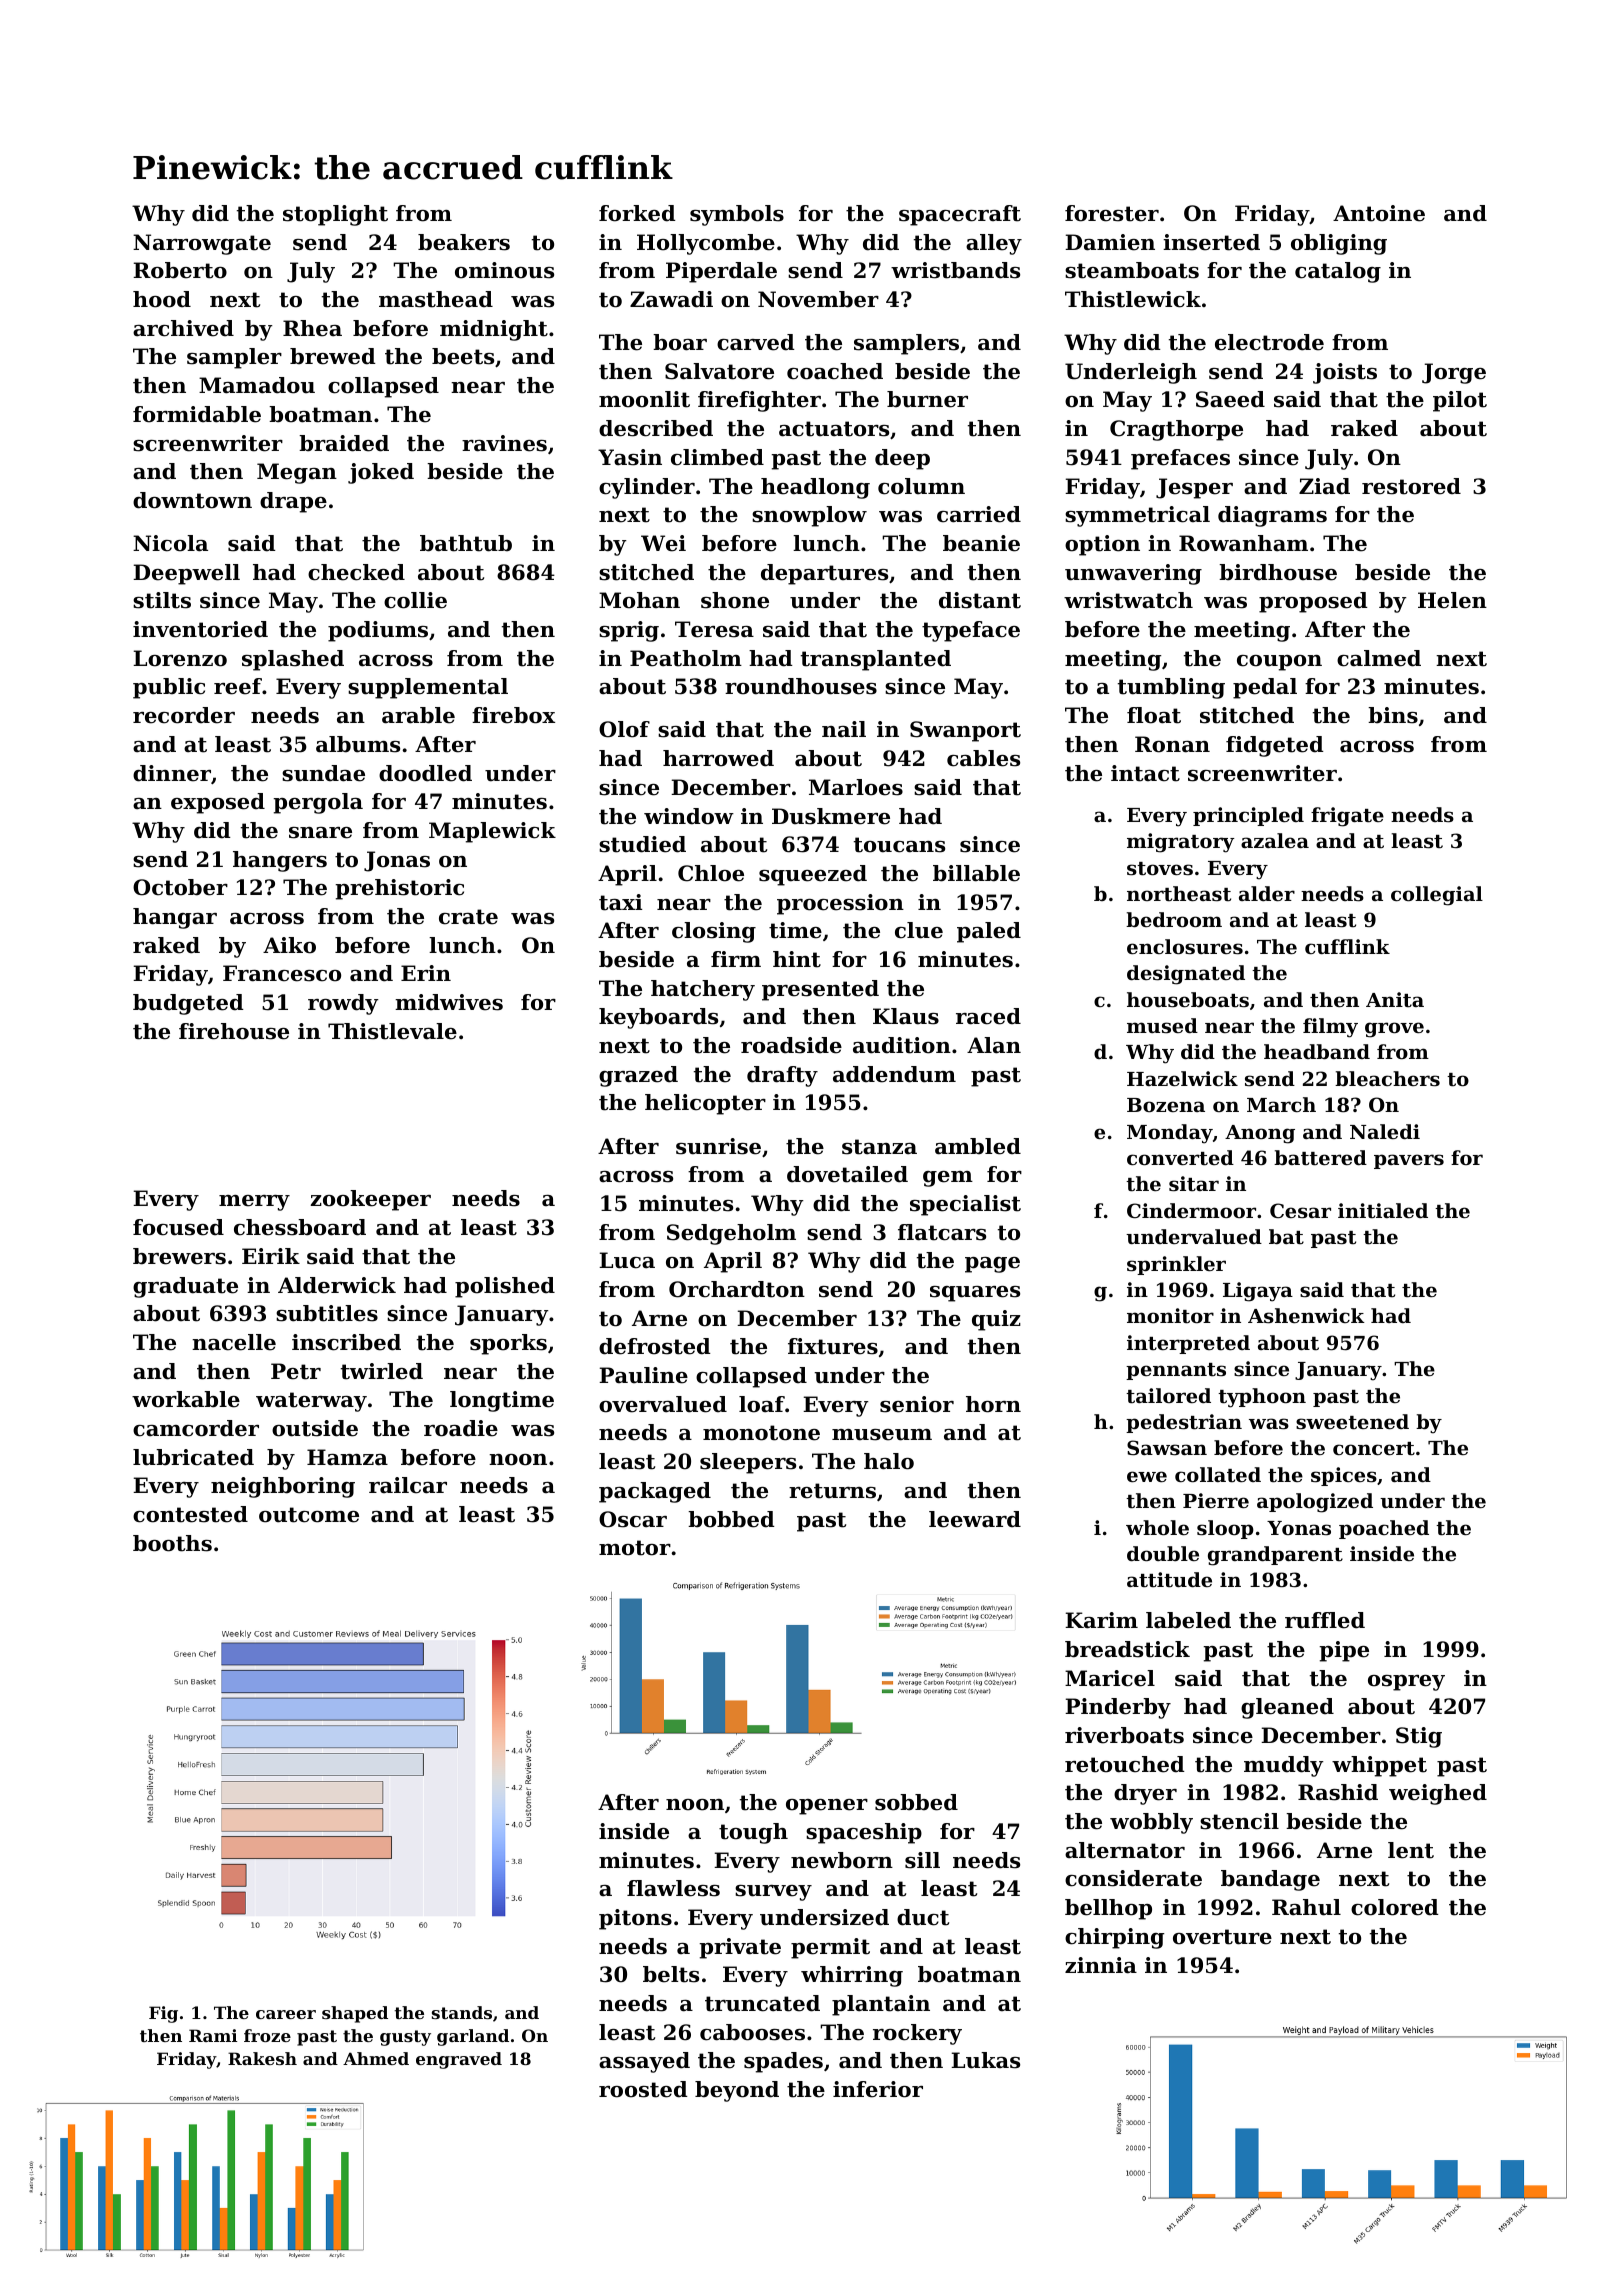 This image has width=1620, height=2292. I want to click on symbols, so click(737, 215).
